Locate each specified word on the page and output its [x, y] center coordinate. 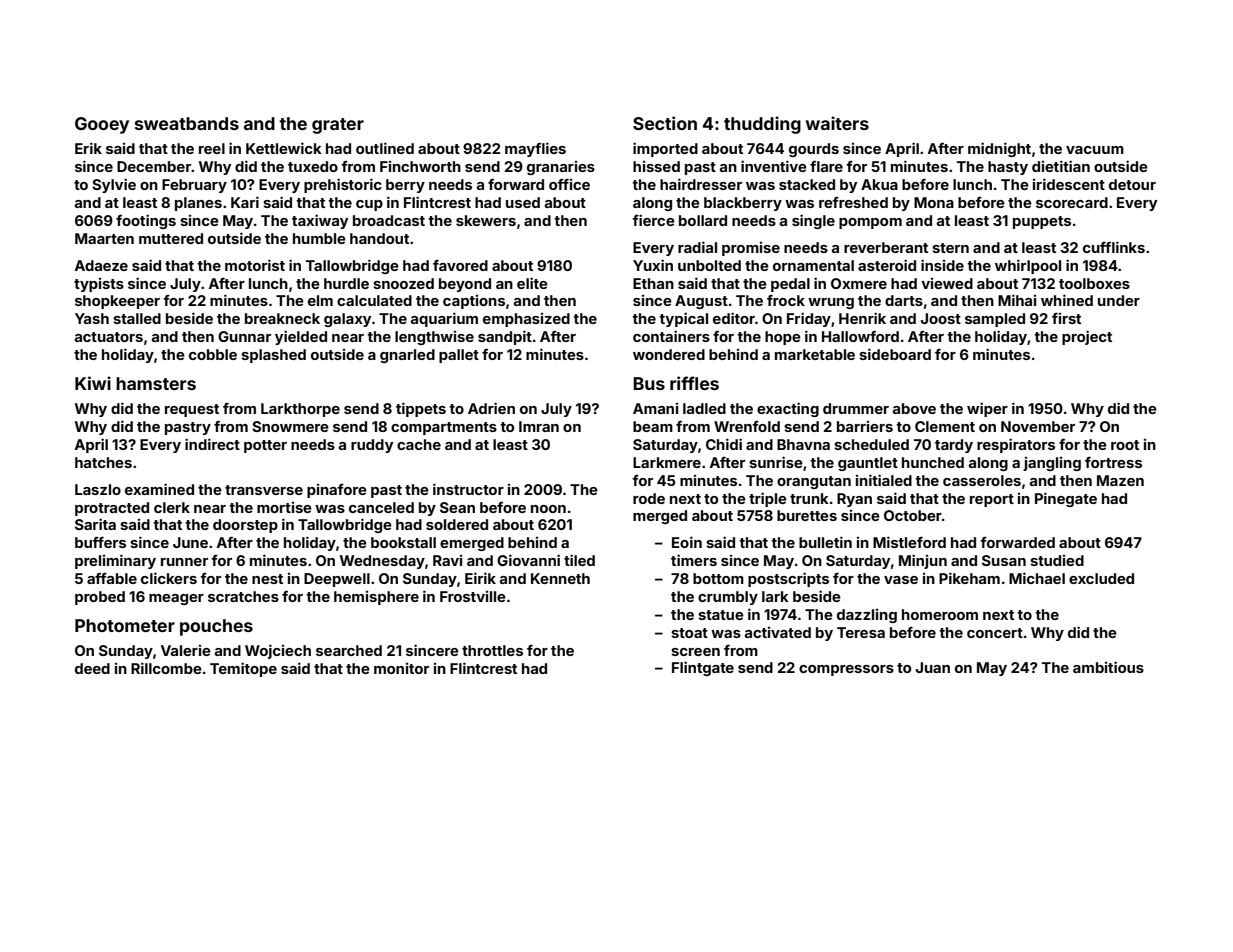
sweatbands [187, 123]
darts [904, 300]
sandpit [505, 337]
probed [100, 598]
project [1087, 337]
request [192, 410]
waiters [837, 123]
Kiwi [93, 383]
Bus [649, 383]
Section [665, 123]
